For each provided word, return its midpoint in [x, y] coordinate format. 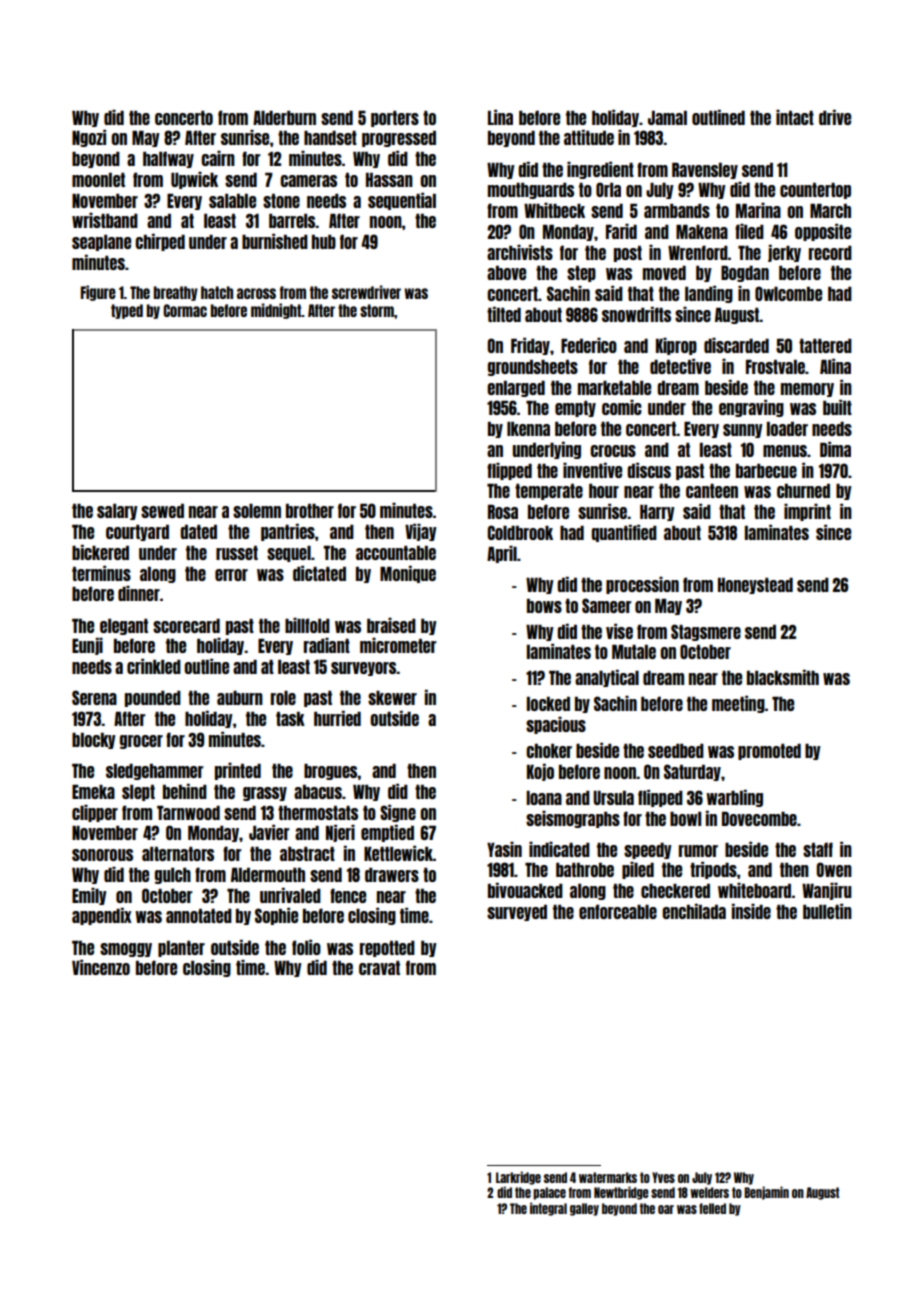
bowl [685, 819]
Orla [608, 189]
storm [377, 310]
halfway [168, 159]
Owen [834, 869]
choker [549, 751]
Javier [269, 832]
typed [127, 311]
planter [181, 949]
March [830, 211]
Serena [94, 697]
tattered [825, 346]
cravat [379, 968]
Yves [663, 1177]
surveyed [517, 913]
